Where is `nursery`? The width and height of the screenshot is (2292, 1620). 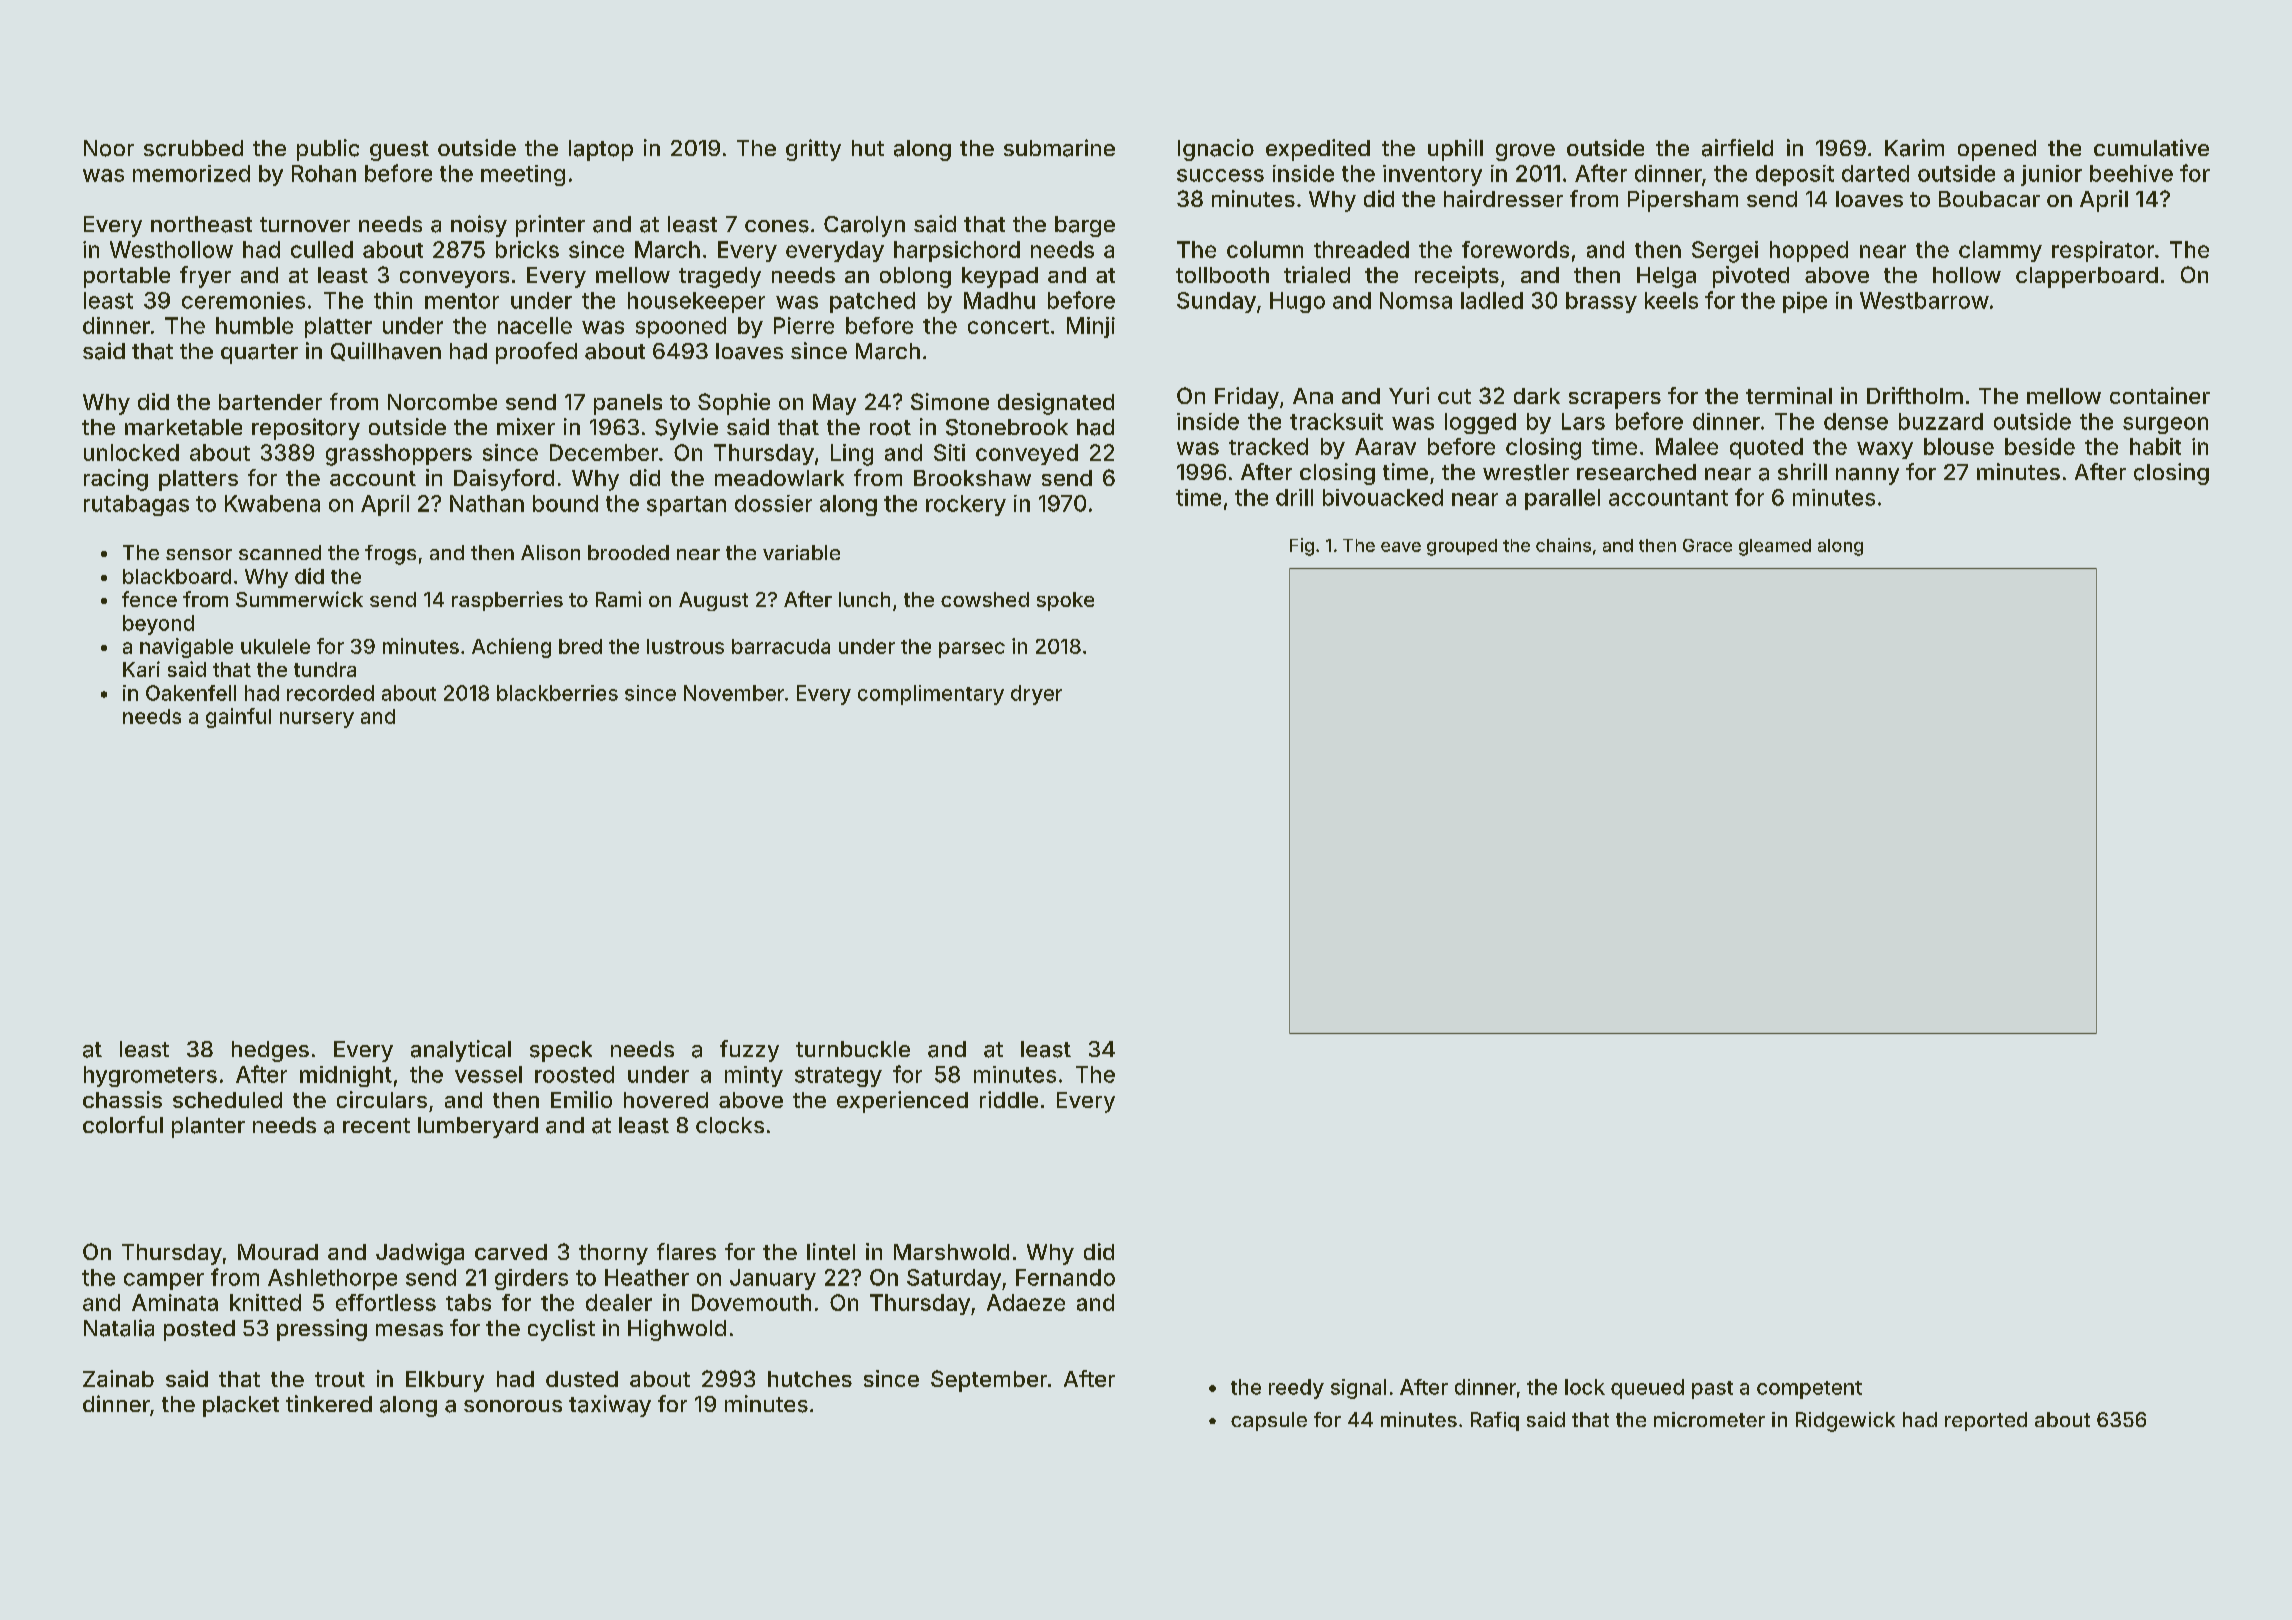 nursery is located at coordinates (317, 720).
